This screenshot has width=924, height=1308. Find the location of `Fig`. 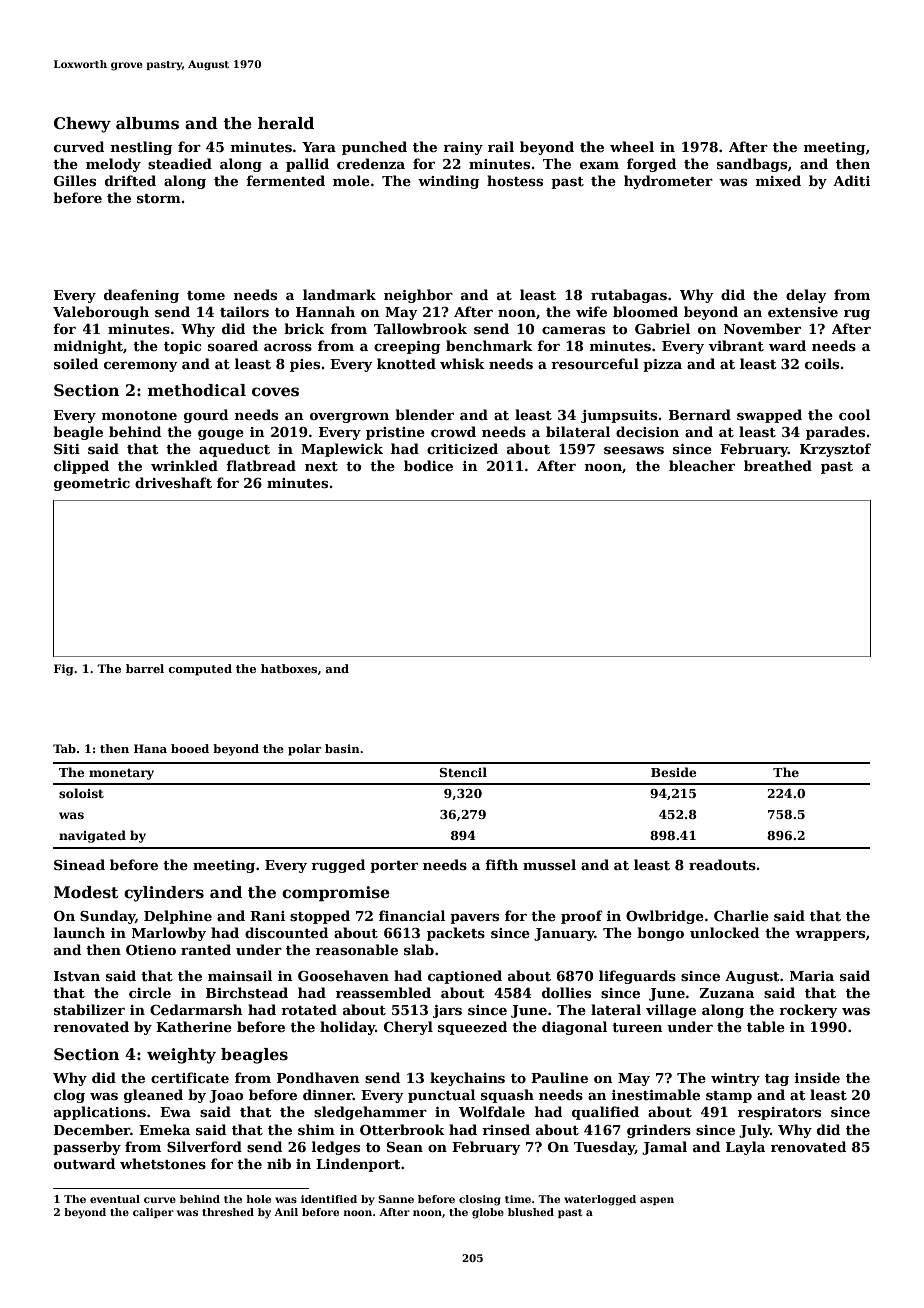

Fig is located at coordinates (64, 670).
